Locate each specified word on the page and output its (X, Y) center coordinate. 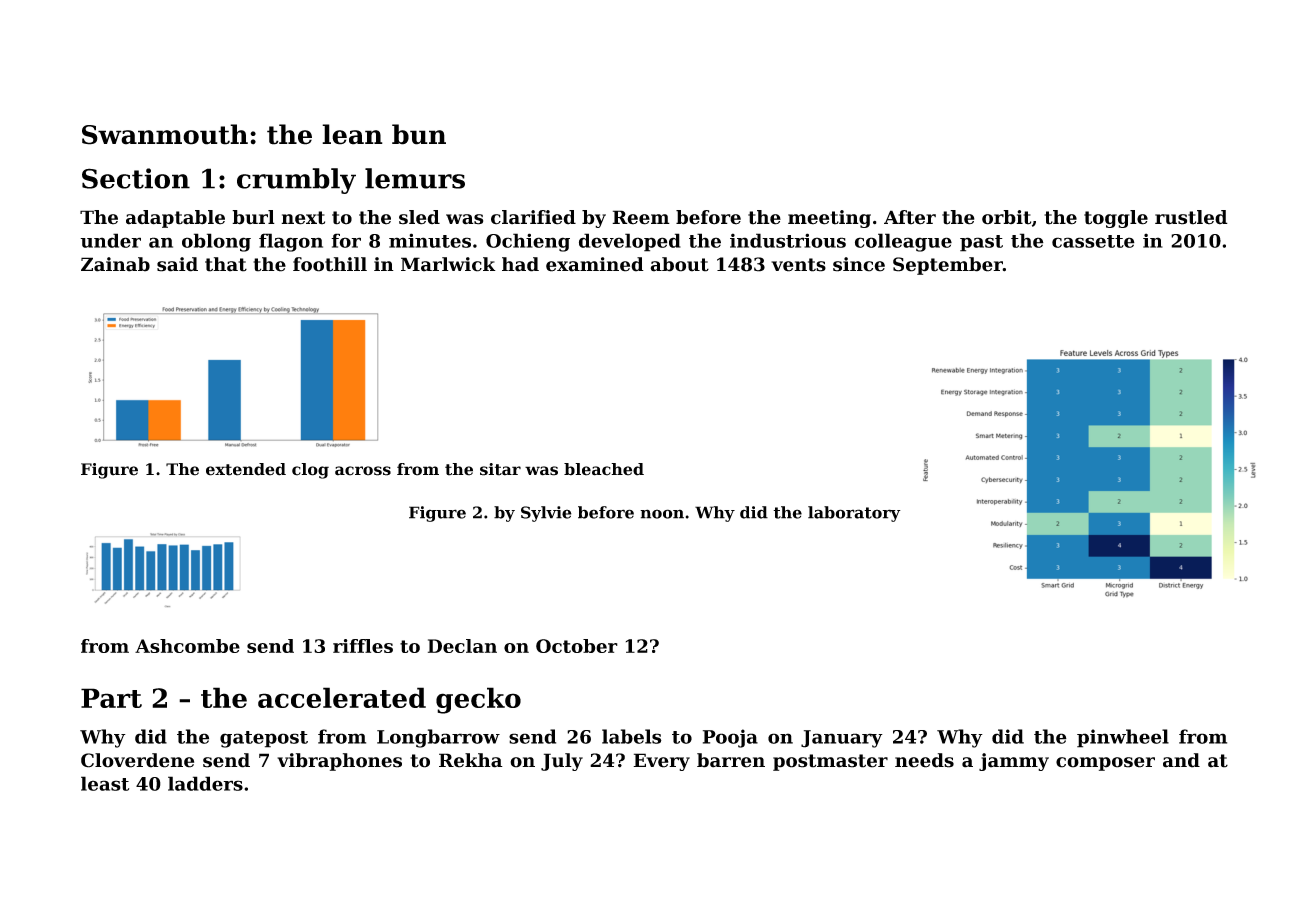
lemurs (415, 178)
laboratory (854, 514)
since (859, 264)
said (177, 264)
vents (798, 265)
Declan (462, 646)
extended (246, 469)
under (110, 240)
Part (111, 698)
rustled (1191, 217)
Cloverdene (137, 760)
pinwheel (1123, 738)
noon (662, 514)
